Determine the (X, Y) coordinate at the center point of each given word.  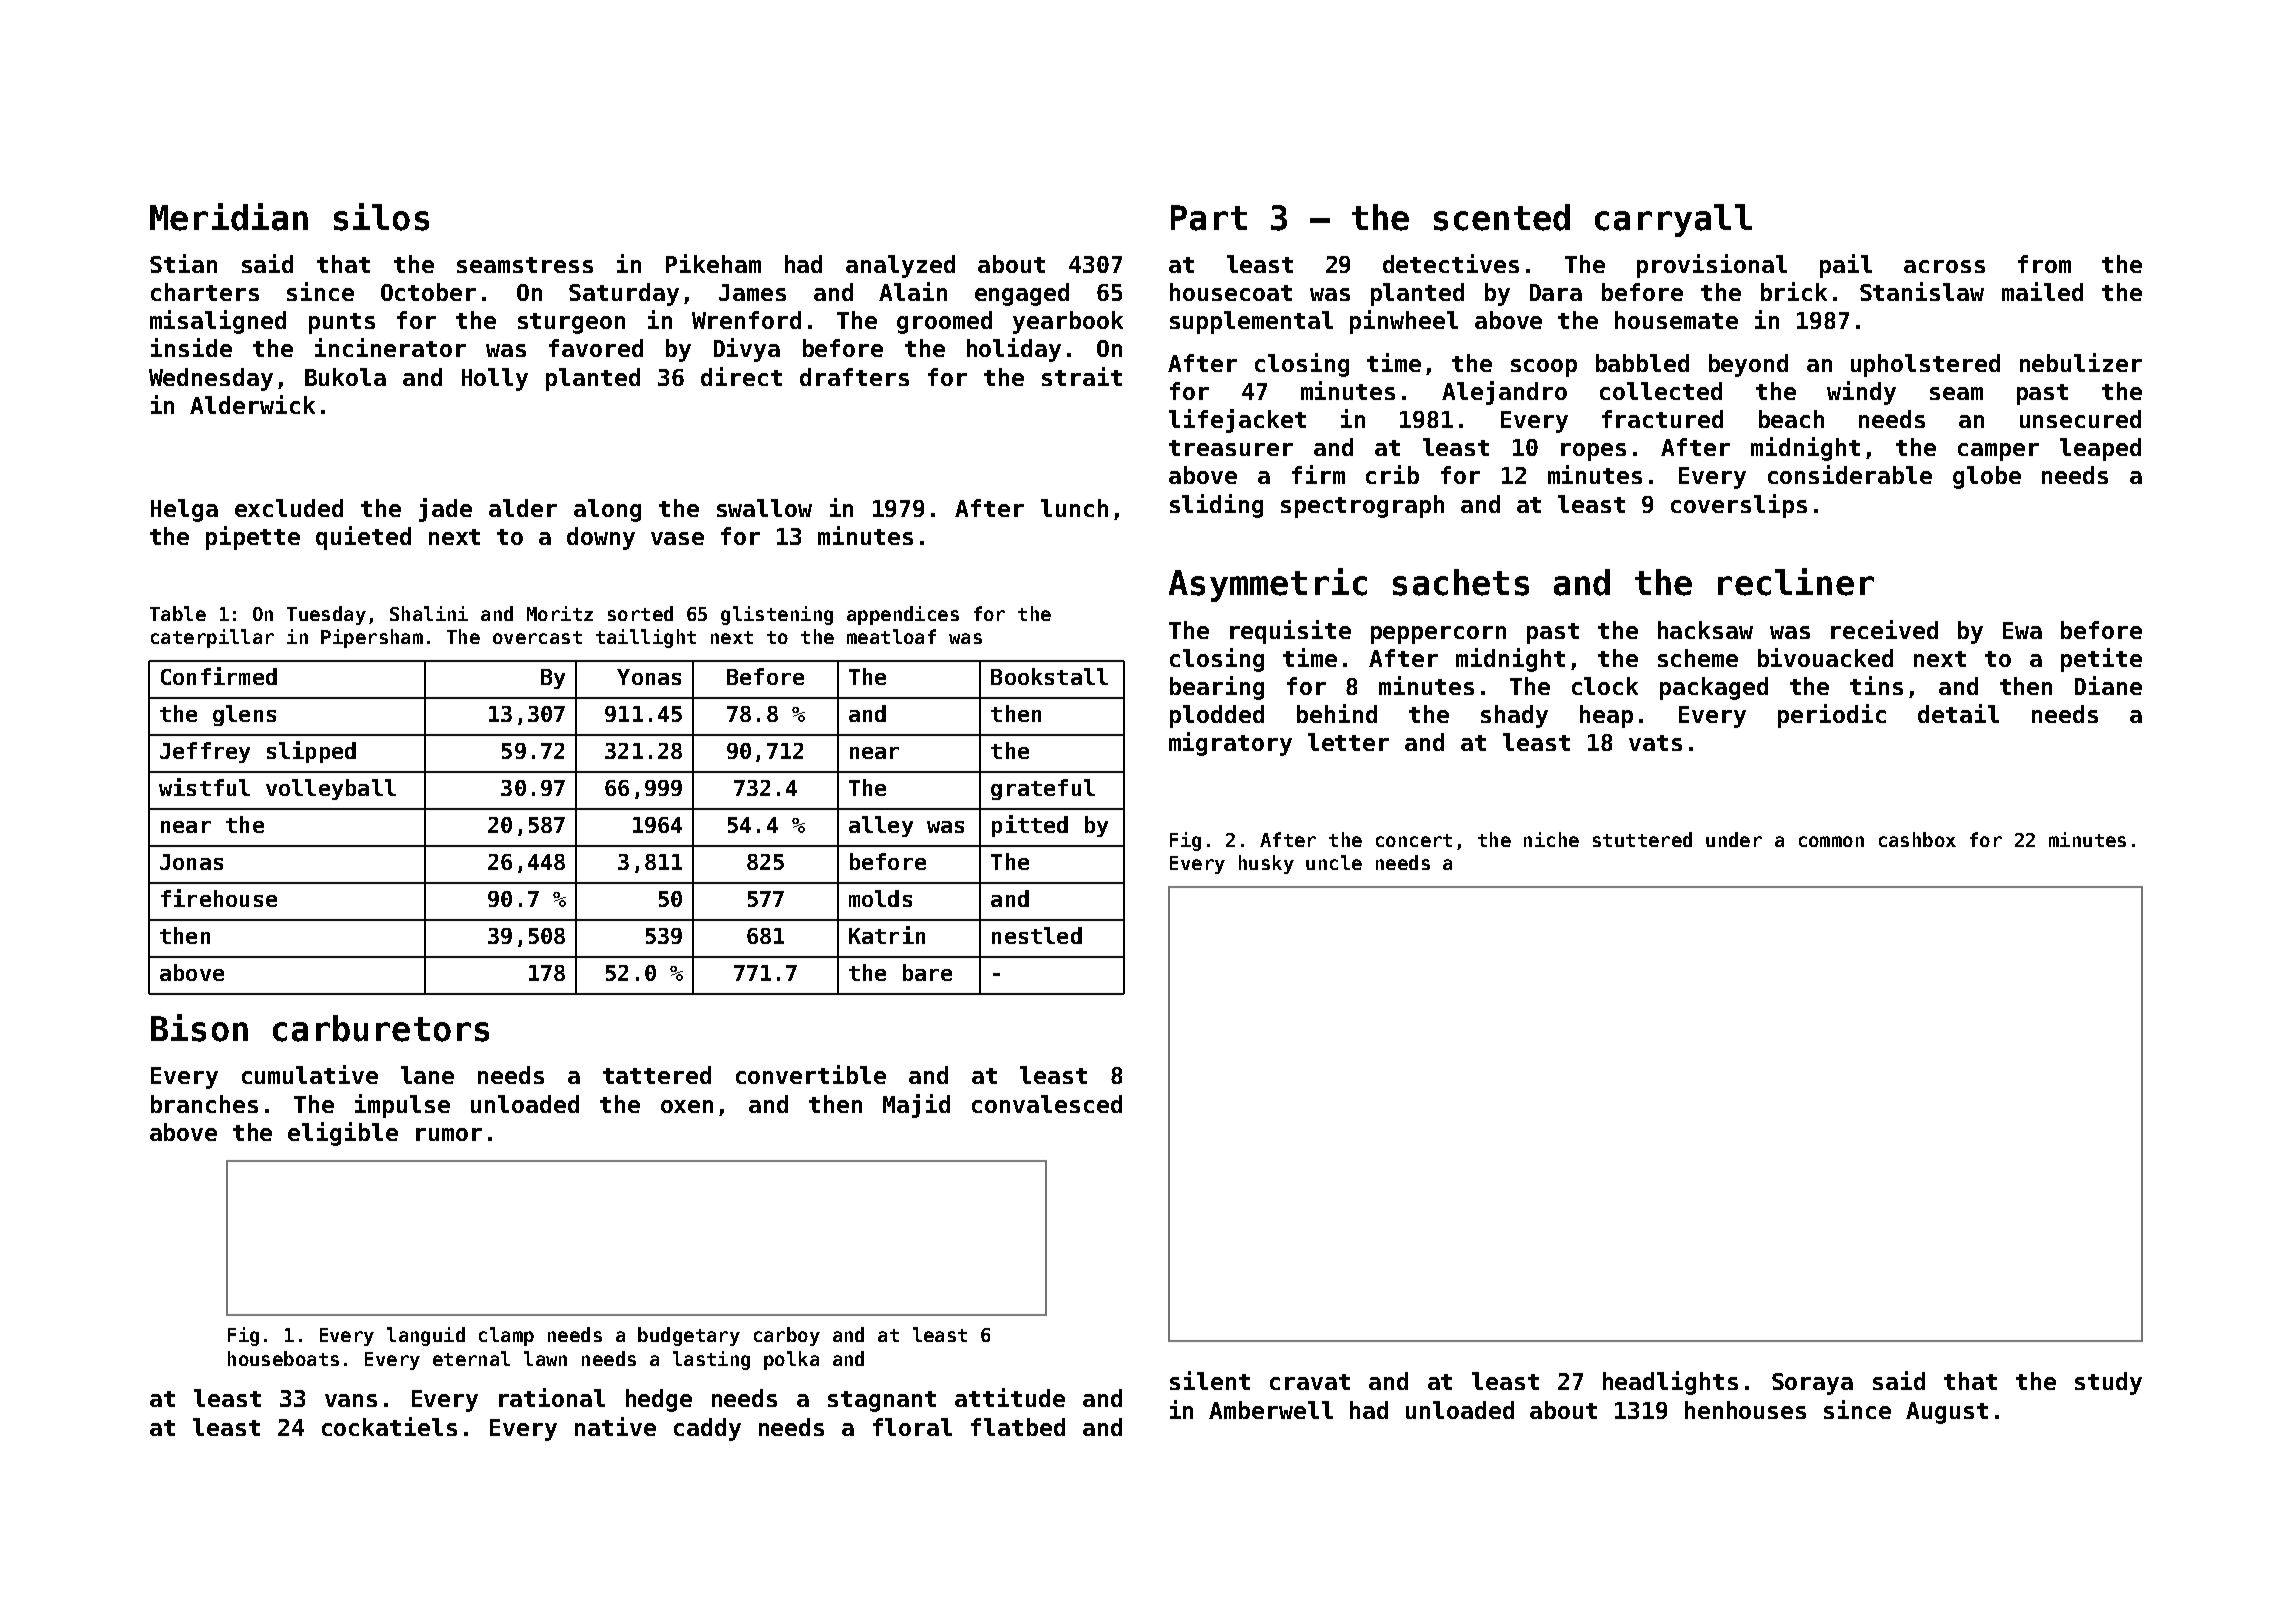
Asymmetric (1268, 585)
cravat (1310, 1382)
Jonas (191, 862)
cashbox (1917, 839)
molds (880, 898)
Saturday (624, 294)
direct (741, 376)
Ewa (2022, 630)
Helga (184, 510)
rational (552, 1397)
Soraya (1812, 1384)
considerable (1850, 474)
